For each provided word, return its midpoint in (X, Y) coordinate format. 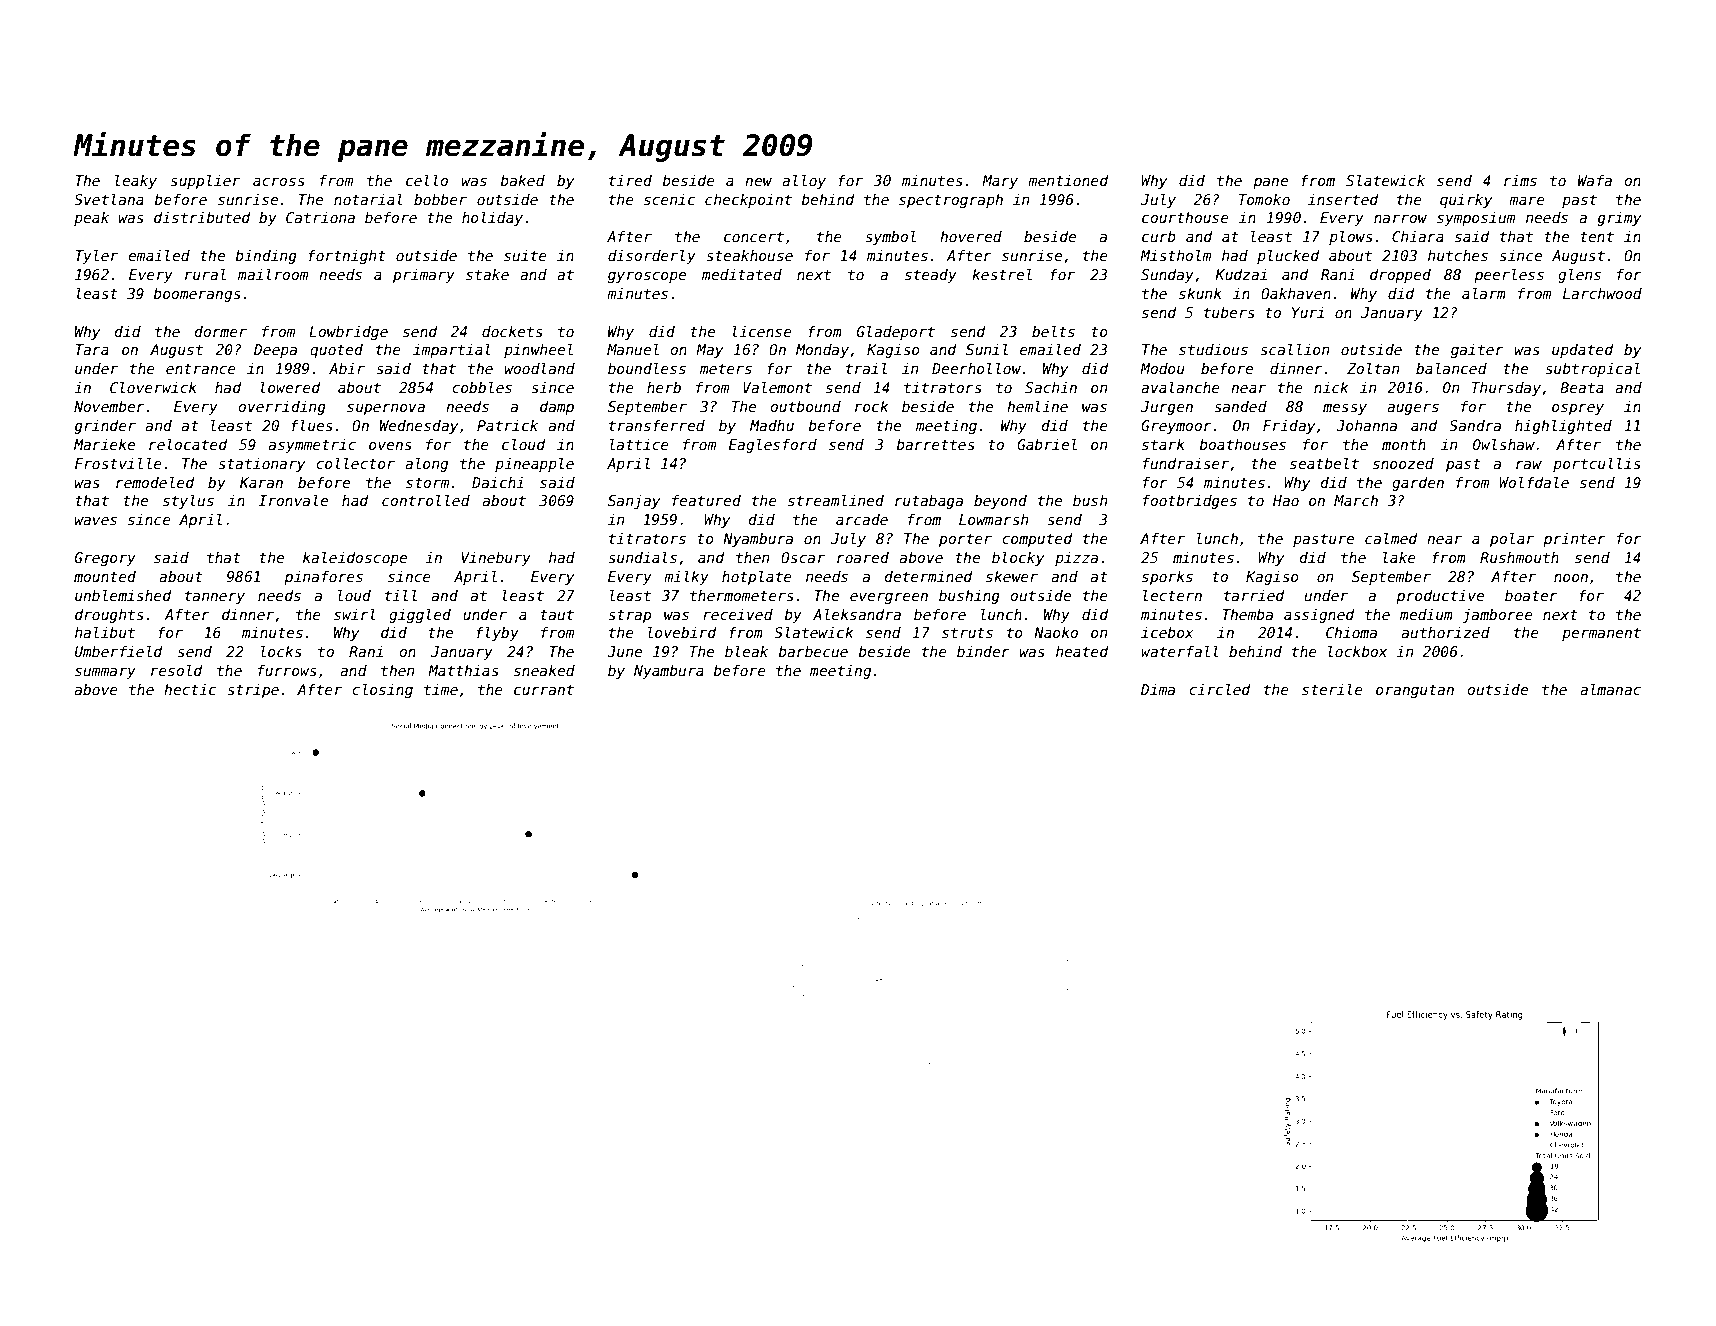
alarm (1484, 293)
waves (96, 521)
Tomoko (1264, 199)
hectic (190, 689)
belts (1053, 331)
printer (1574, 540)
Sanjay (634, 502)
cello (427, 180)
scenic (669, 199)
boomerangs (197, 295)
